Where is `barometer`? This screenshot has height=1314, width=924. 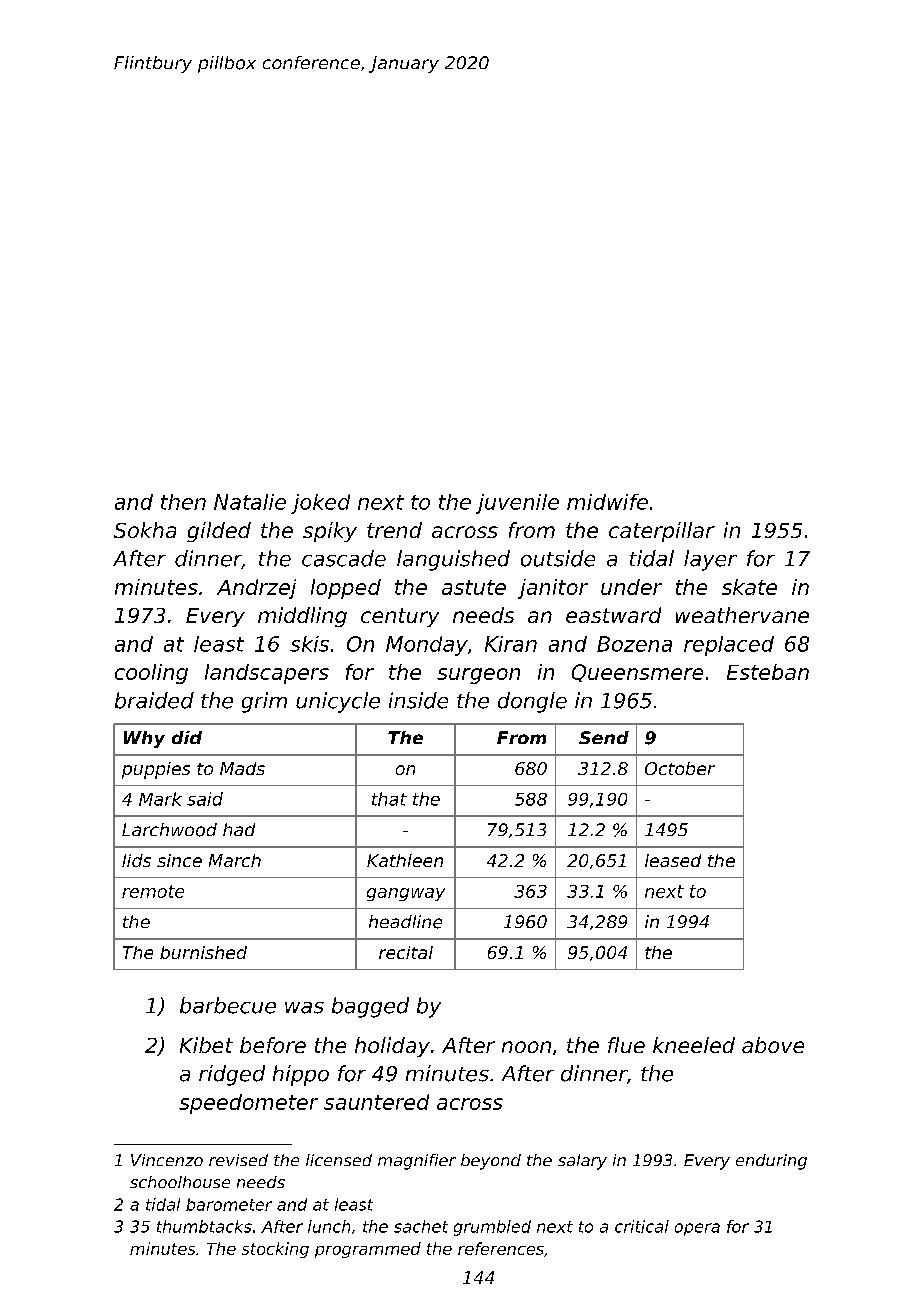
barometer is located at coordinates (229, 1204).
